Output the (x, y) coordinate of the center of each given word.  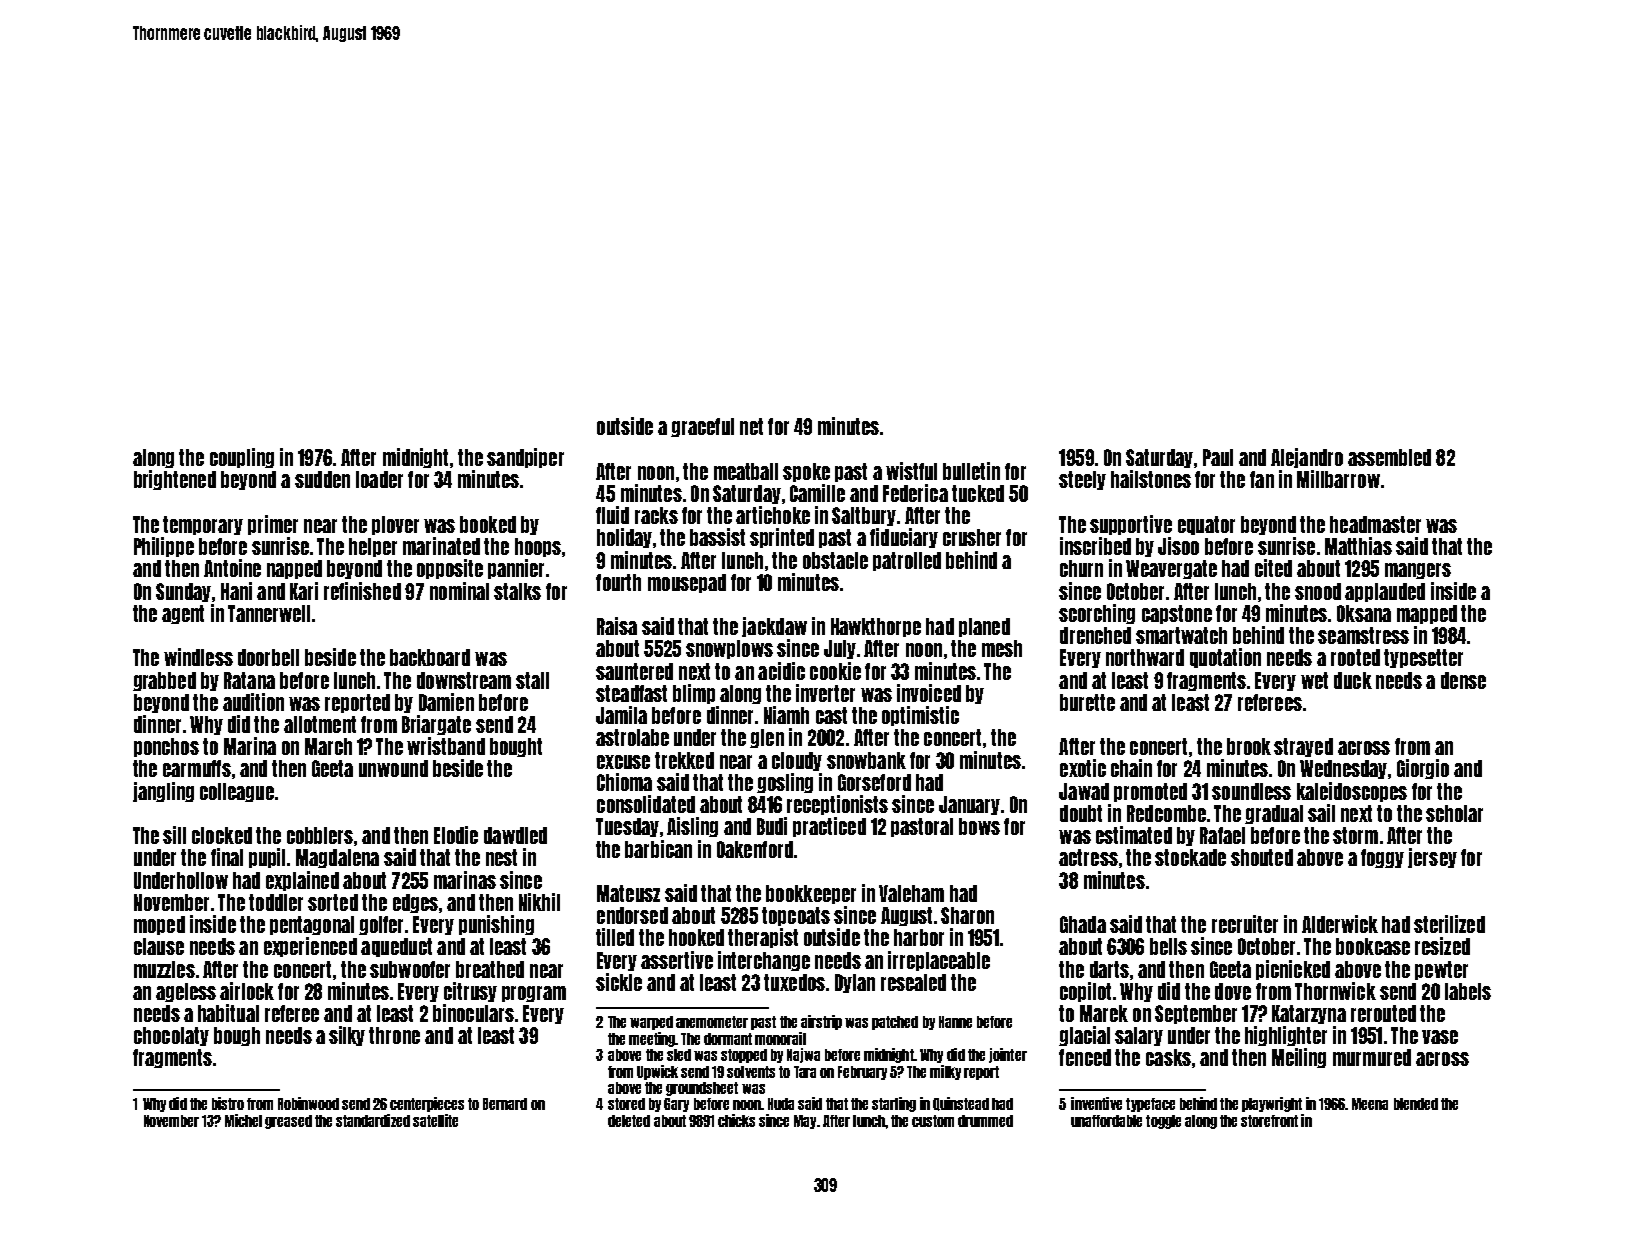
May (805, 1122)
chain (1131, 768)
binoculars (473, 1013)
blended (1416, 1104)
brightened (175, 480)
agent (183, 614)
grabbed (164, 681)
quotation (1225, 658)
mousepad (687, 583)
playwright (1272, 1104)
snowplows (729, 649)
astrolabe (632, 737)
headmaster (1375, 524)
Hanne (955, 1022)
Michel (243, 1120)
